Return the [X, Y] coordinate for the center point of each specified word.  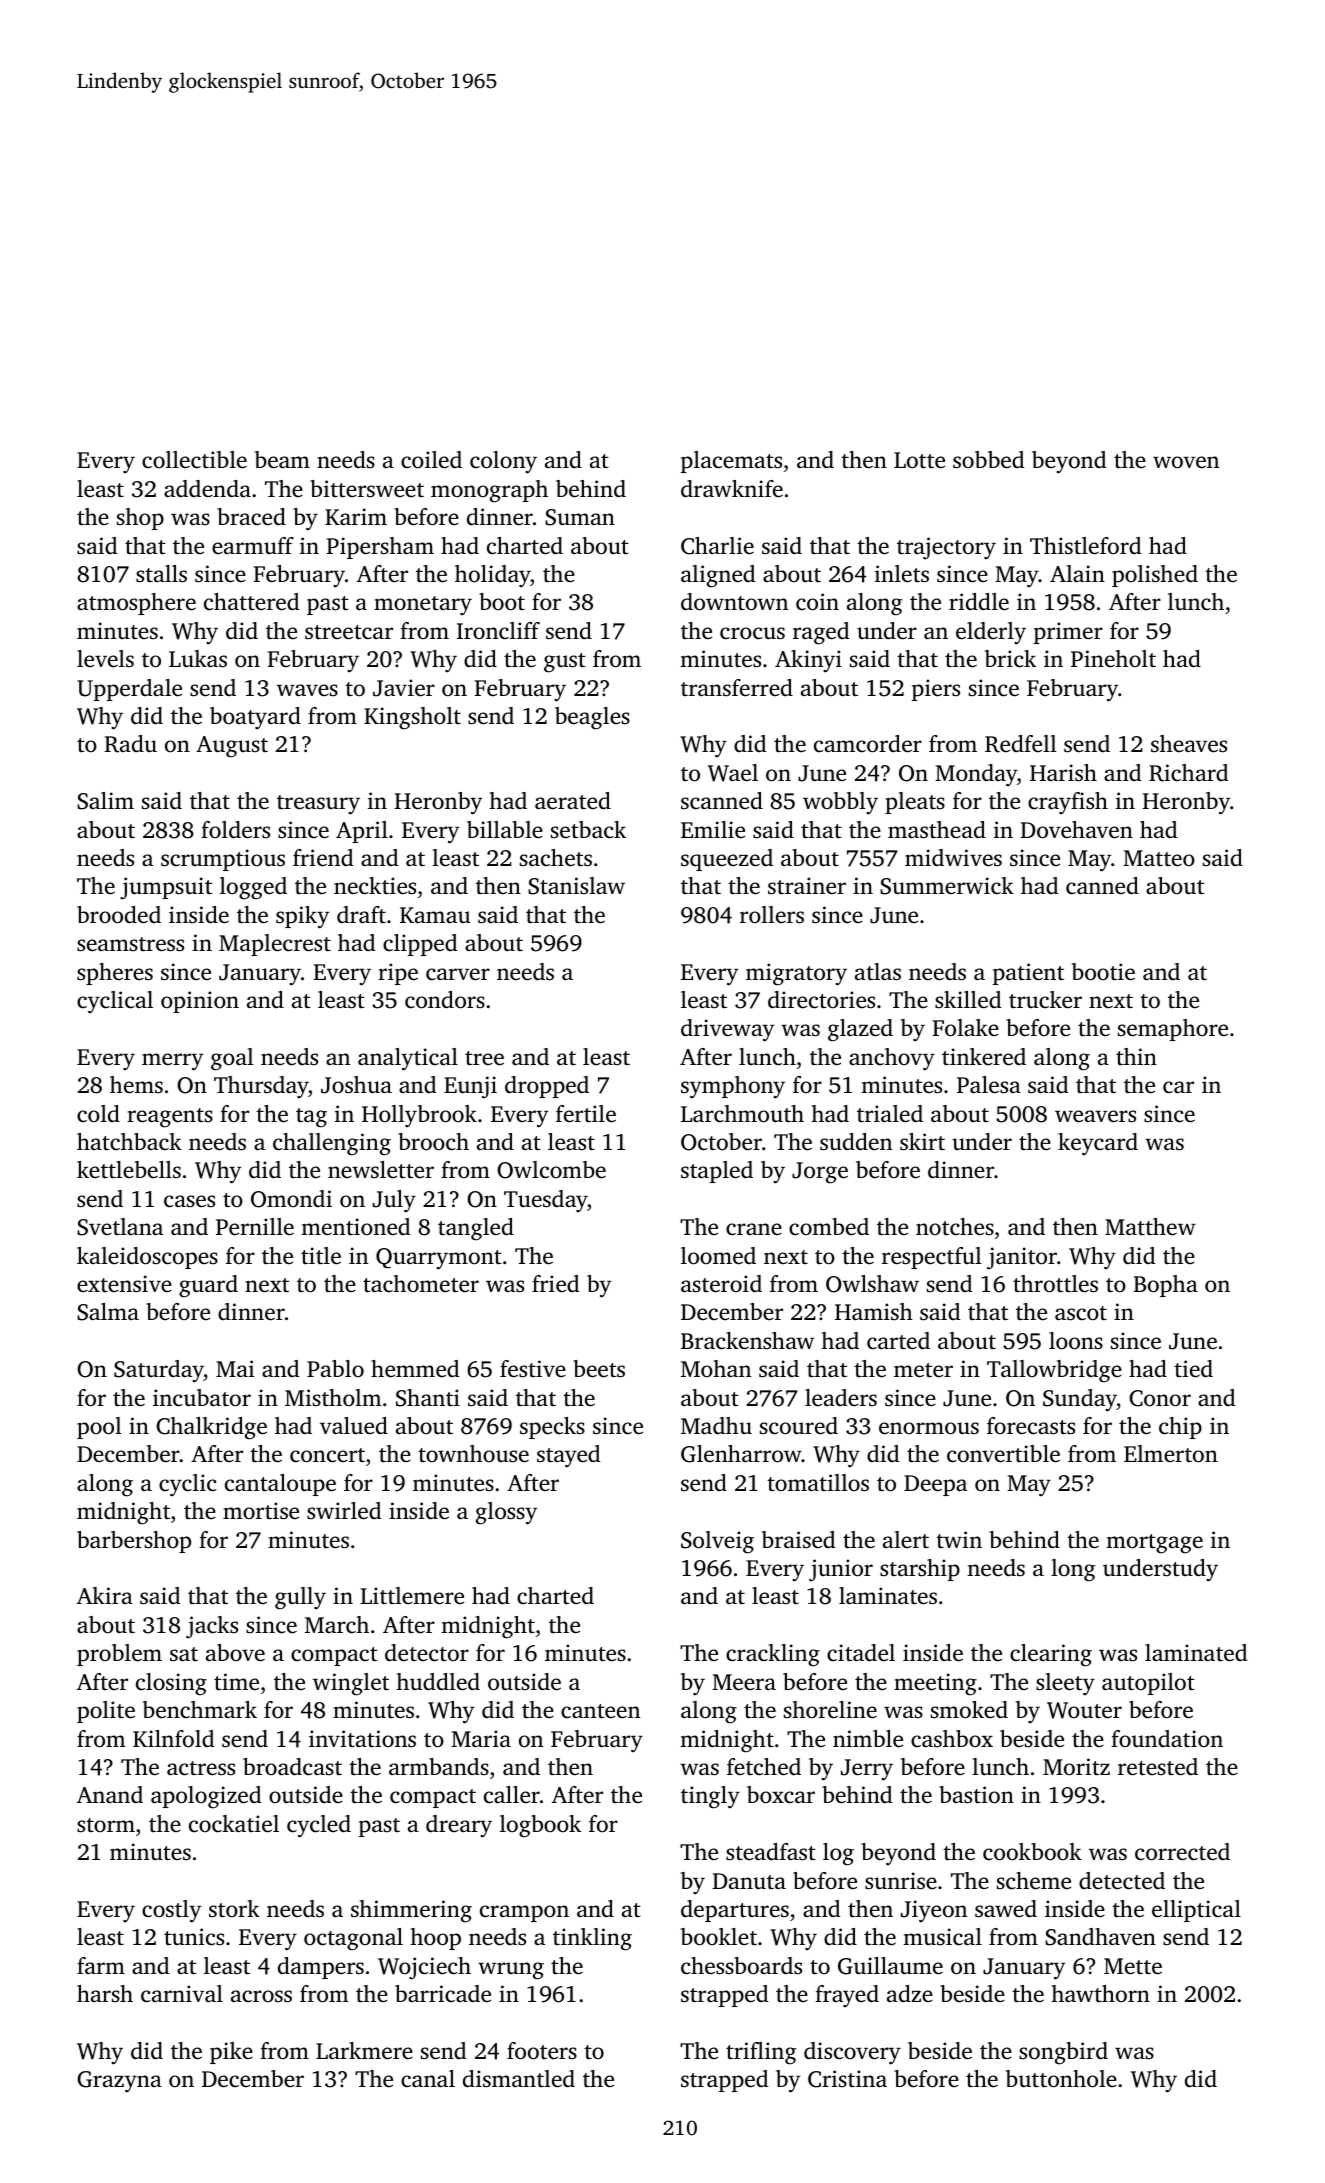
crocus [752, 633]
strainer [807, 886]
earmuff [253, 545]
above [235, 1653]
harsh [105, 1993]
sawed [1006, 1909]
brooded [119, 915]
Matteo [1159, 858]
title [321, 1256]
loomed [718, 1256]
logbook [540, 1826]
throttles [1055, 1284]
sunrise [901, 1881]
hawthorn [1101, 1994]
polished [1155, 576]
